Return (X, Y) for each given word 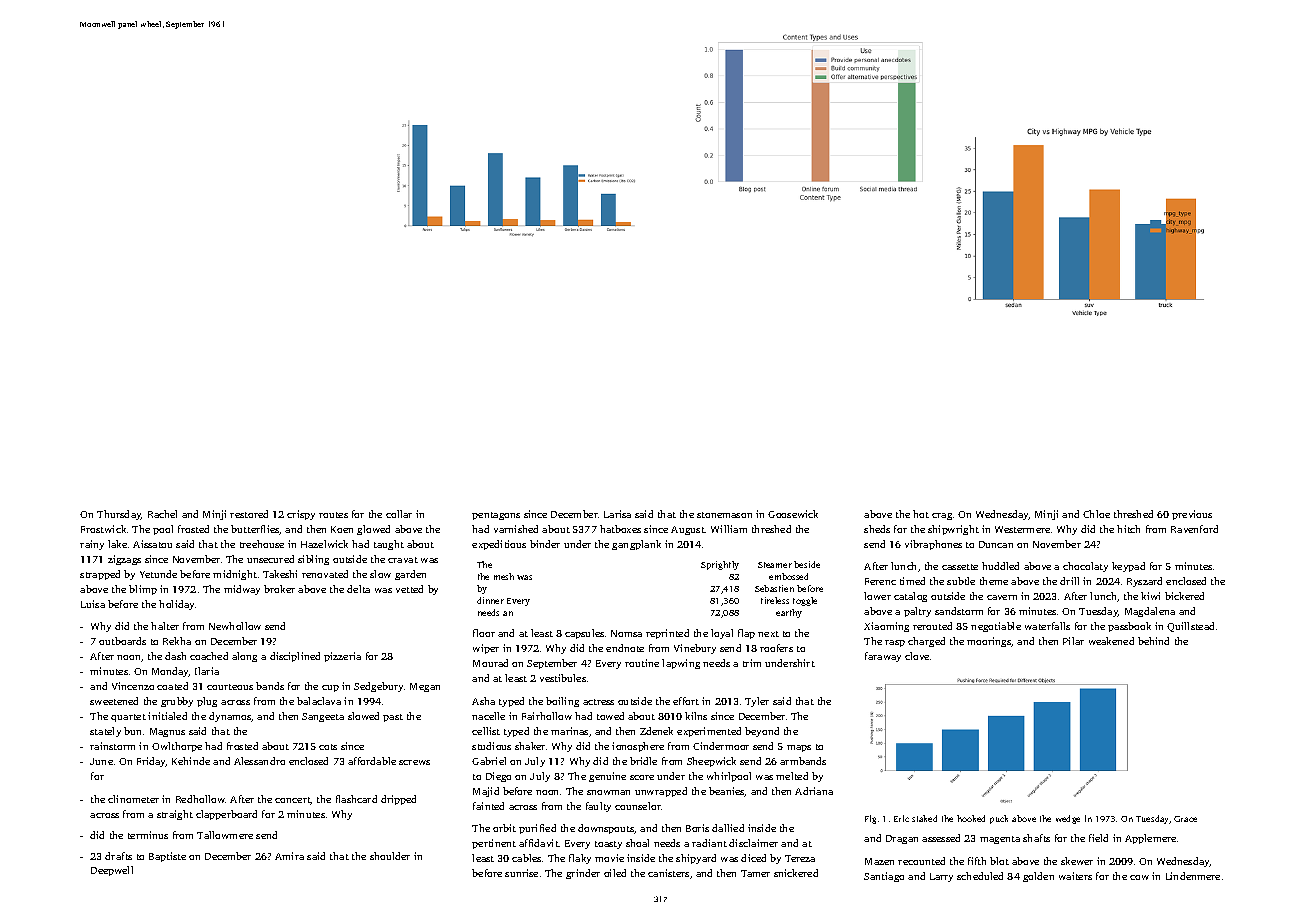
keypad (1128, 567)
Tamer (755, 873)
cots (328, 747)
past (393, 718)
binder (545, 544)
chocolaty (1085, 567)
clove (917, 656)
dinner (490, 600)
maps (799, 748)
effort (686, 701)
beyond (762, 732)
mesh (504, 576)
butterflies (255, 530)
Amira (289, 856)
